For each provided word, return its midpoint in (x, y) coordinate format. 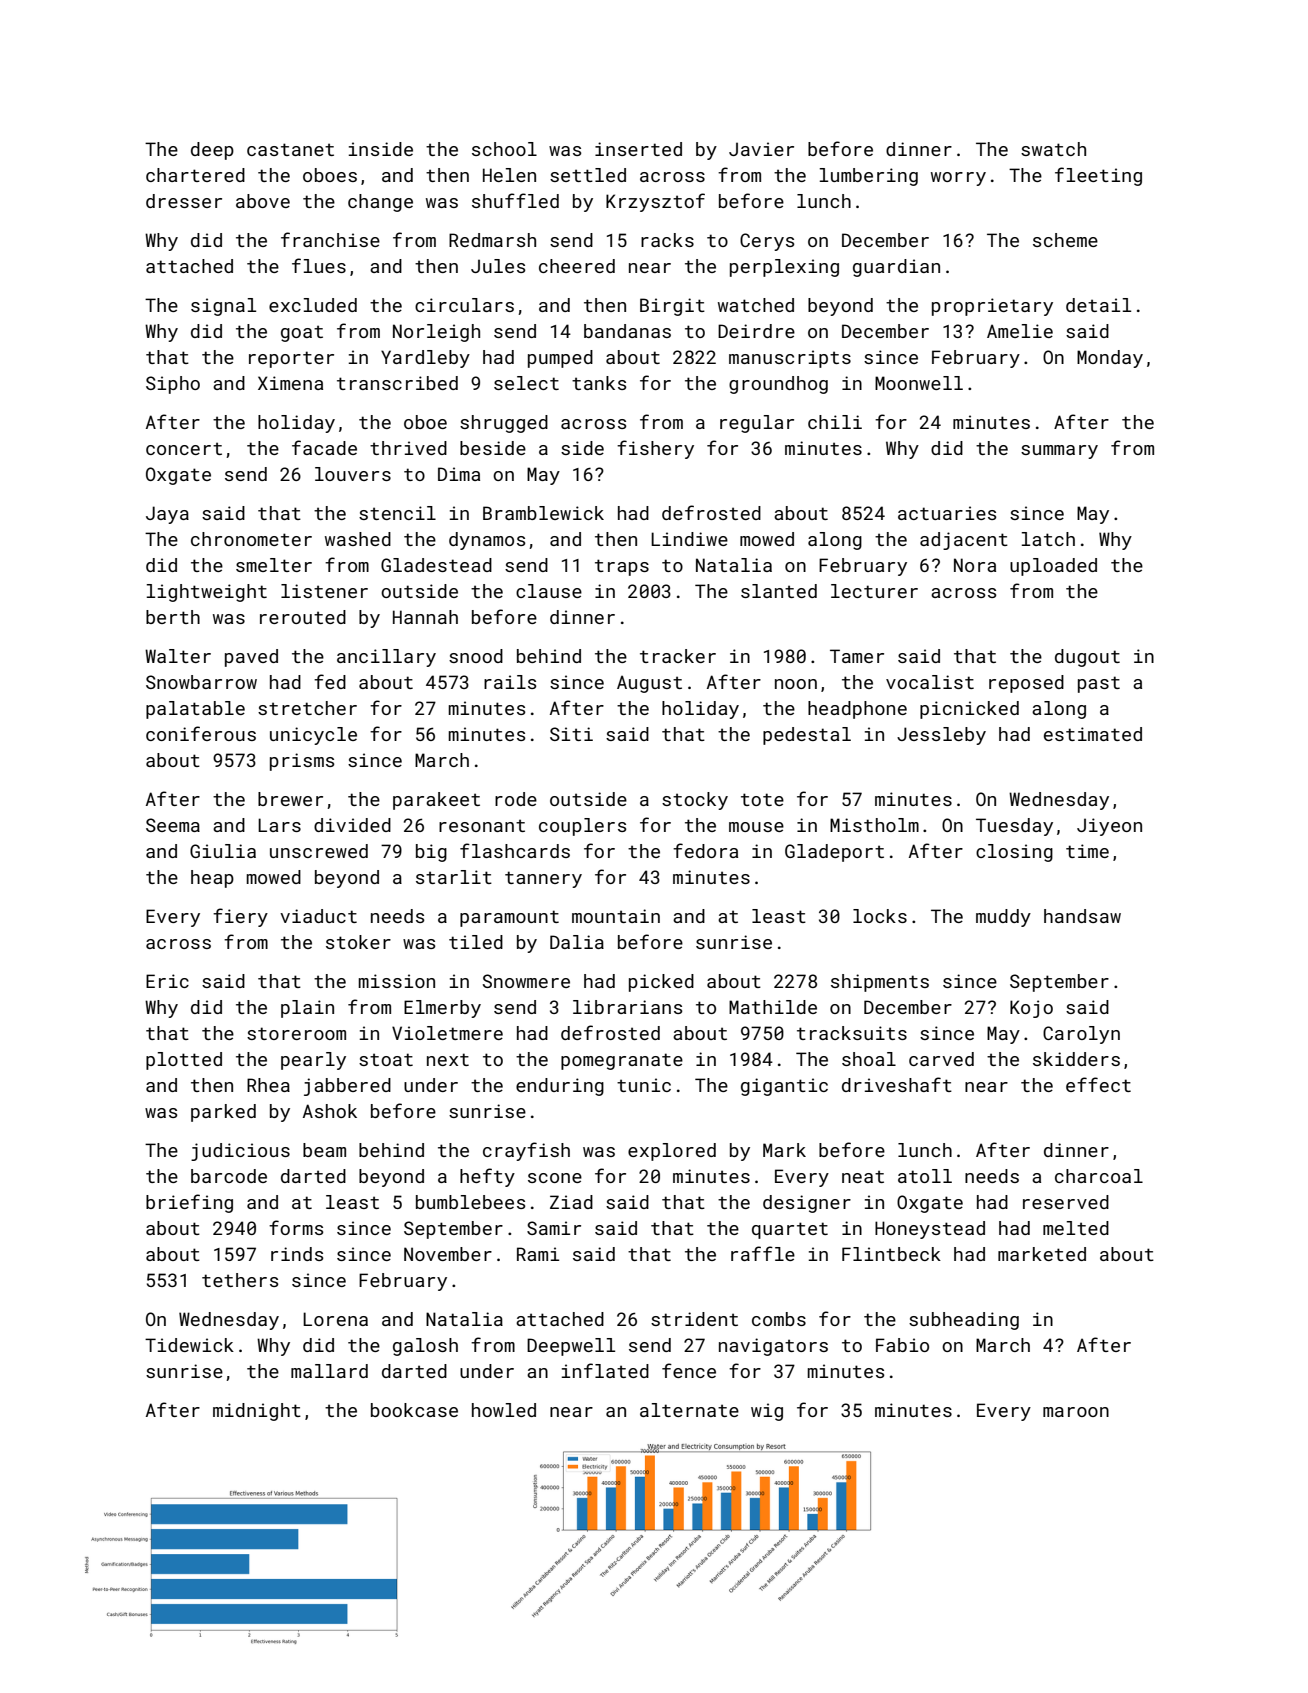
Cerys (767, 242)
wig (767, 1412)
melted (1076, 1228)
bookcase (414, 1410)
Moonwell (919, 383)
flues (319, 265)
